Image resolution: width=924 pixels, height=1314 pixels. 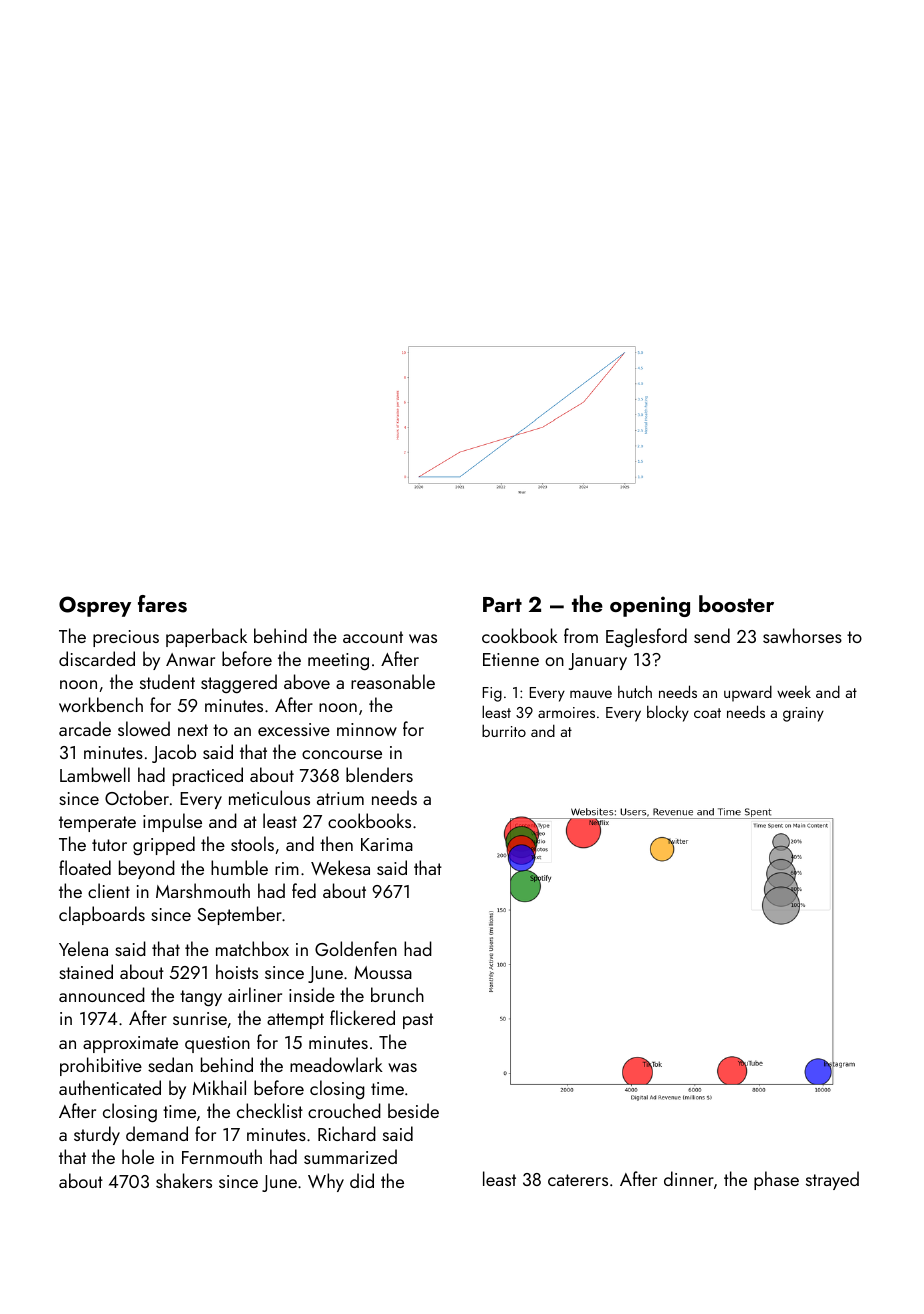 What do you see at coordinates (362, 1180) in the page?
I see `did` at bounding box center [362, 1180].
